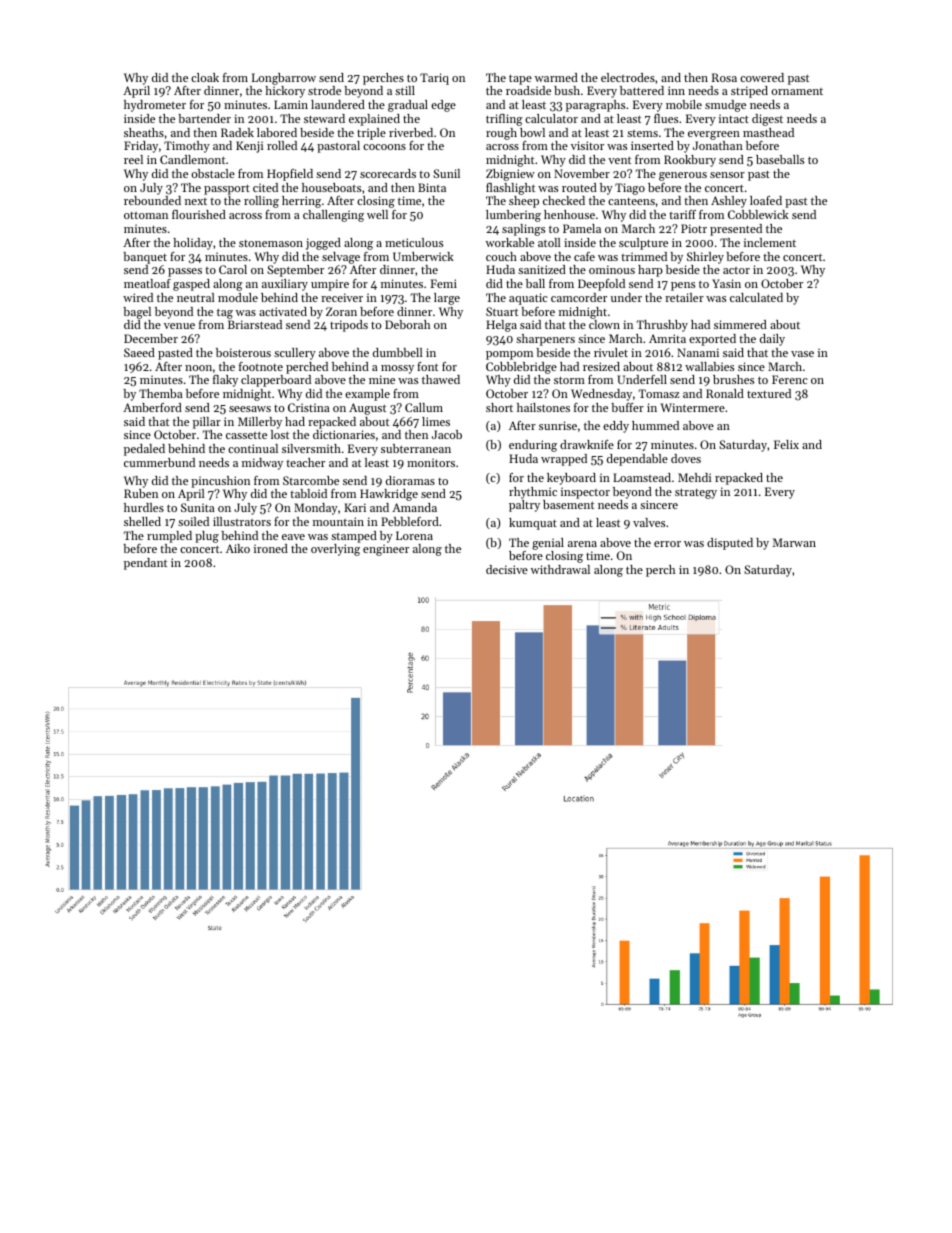 This screenshot has height=1233, width=952. Describe the element at coordinates (507, 569) in the screenshot. I see `decisive` at that location.
